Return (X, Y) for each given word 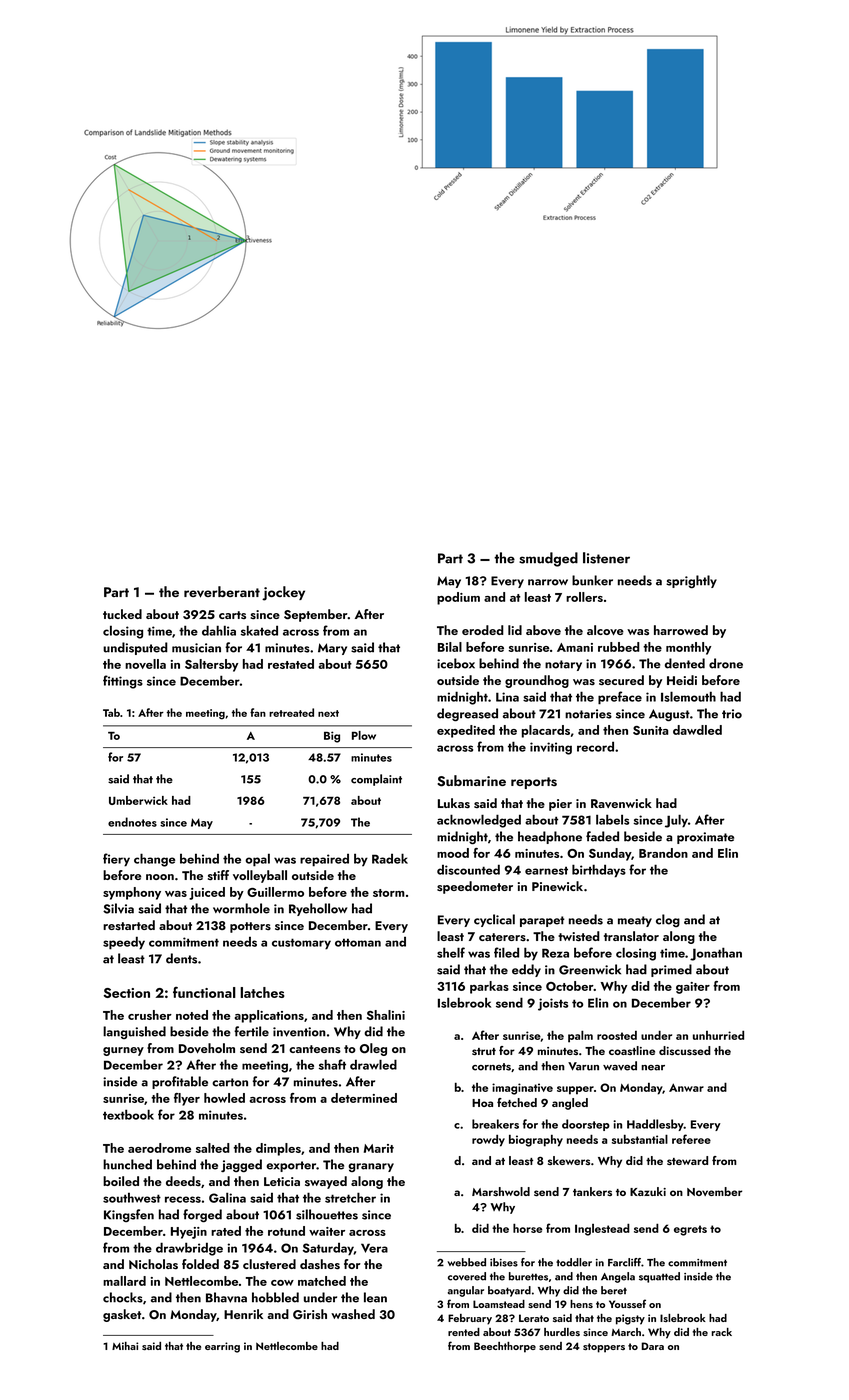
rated (226, 1231)
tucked (122, 614)
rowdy (488, 1141)
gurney (123, 1051)
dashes (320, 1264)
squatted (659, 1277)
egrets (690, 1230)
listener (606, 558)
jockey (283, 593)
